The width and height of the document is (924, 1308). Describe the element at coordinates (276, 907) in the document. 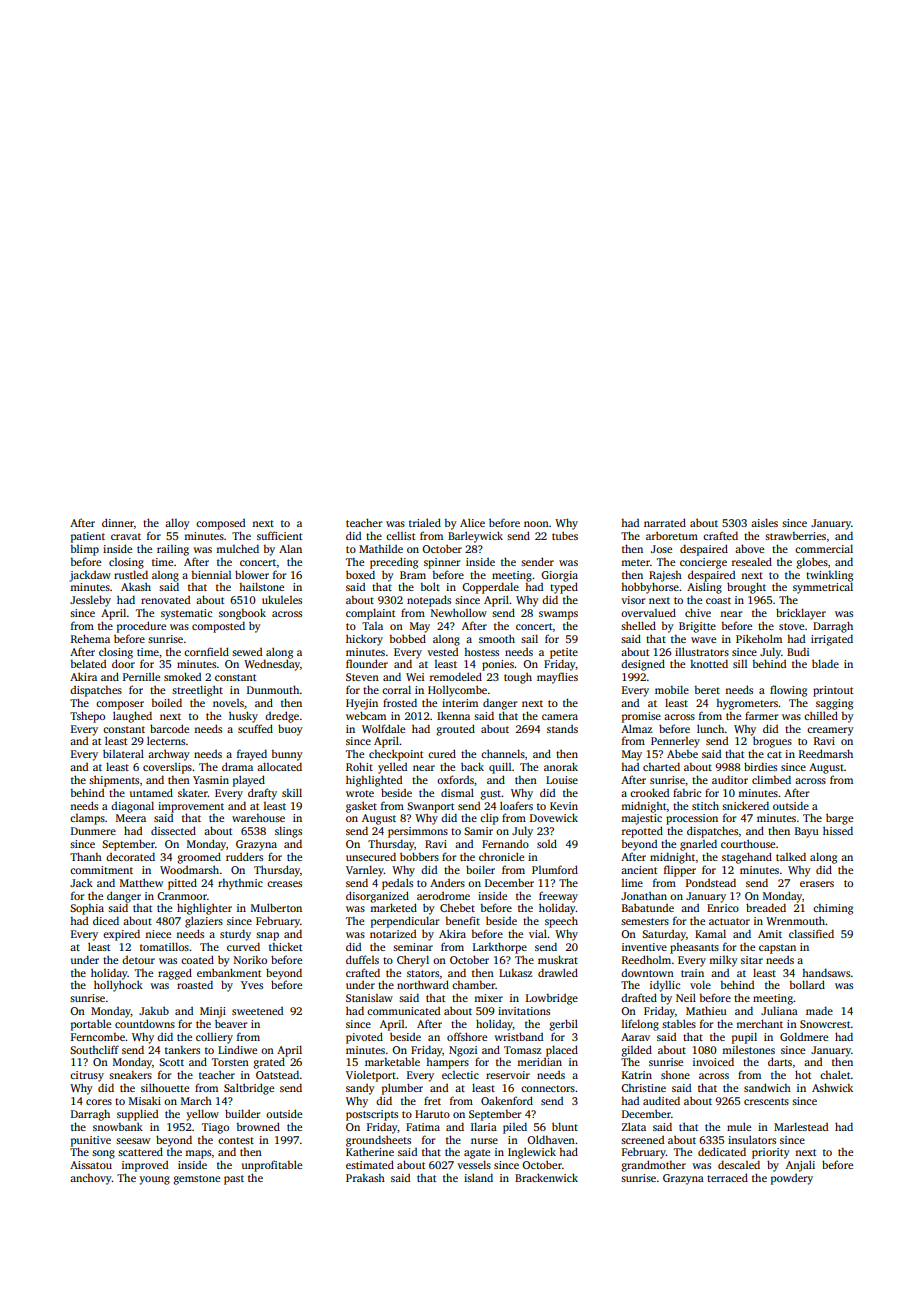

I see `Mulberton` at that location.
